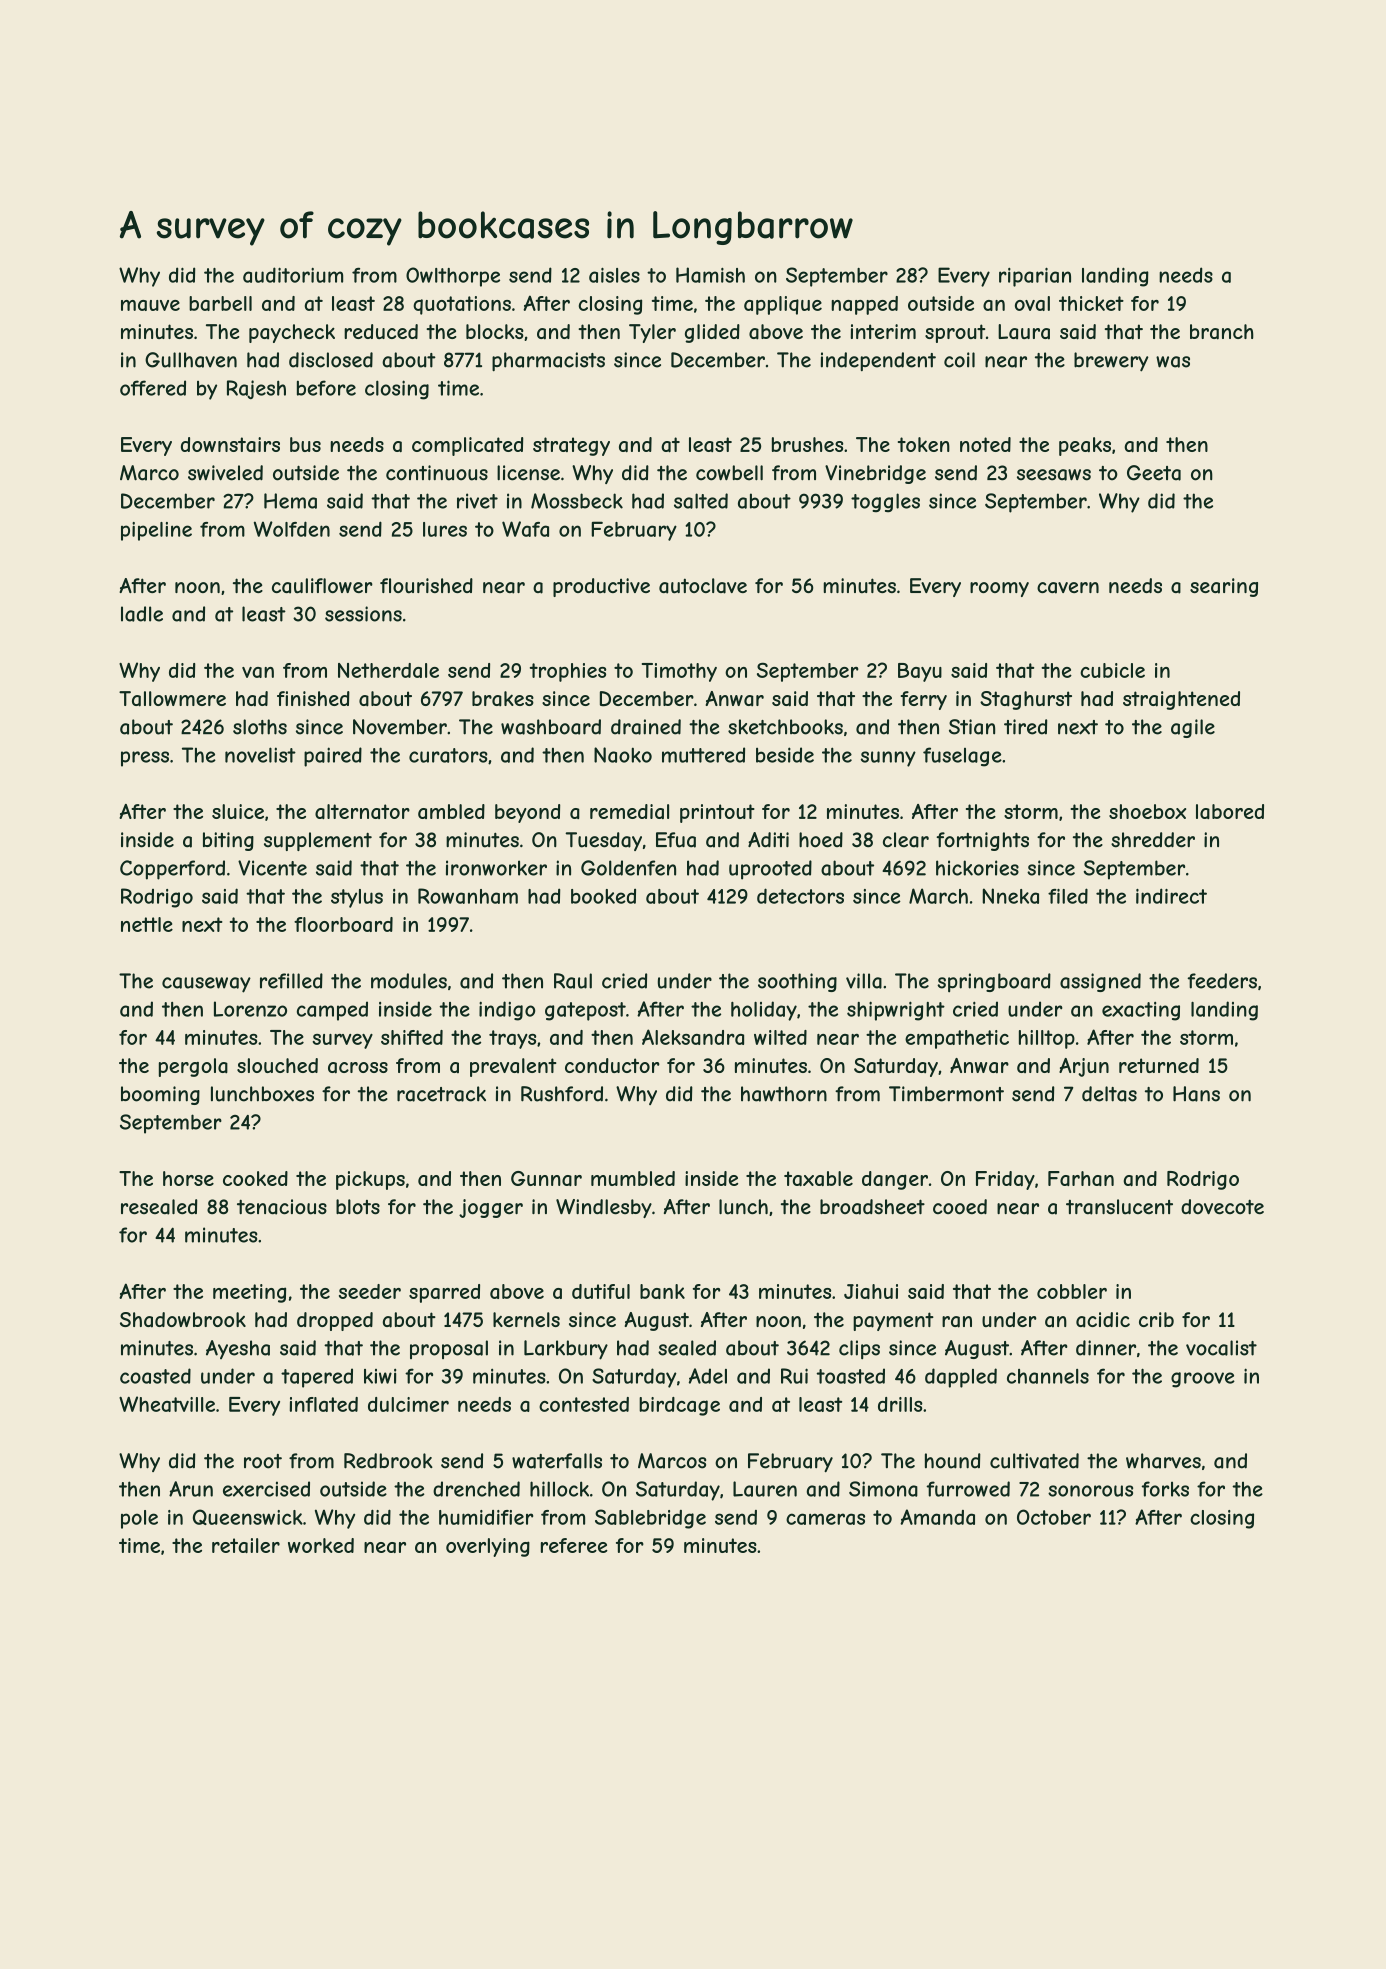 The height and width of the document is (1969, 1386). Describe the element at coordinates (293, 275) in the document. I see `auditorium` at that location.
